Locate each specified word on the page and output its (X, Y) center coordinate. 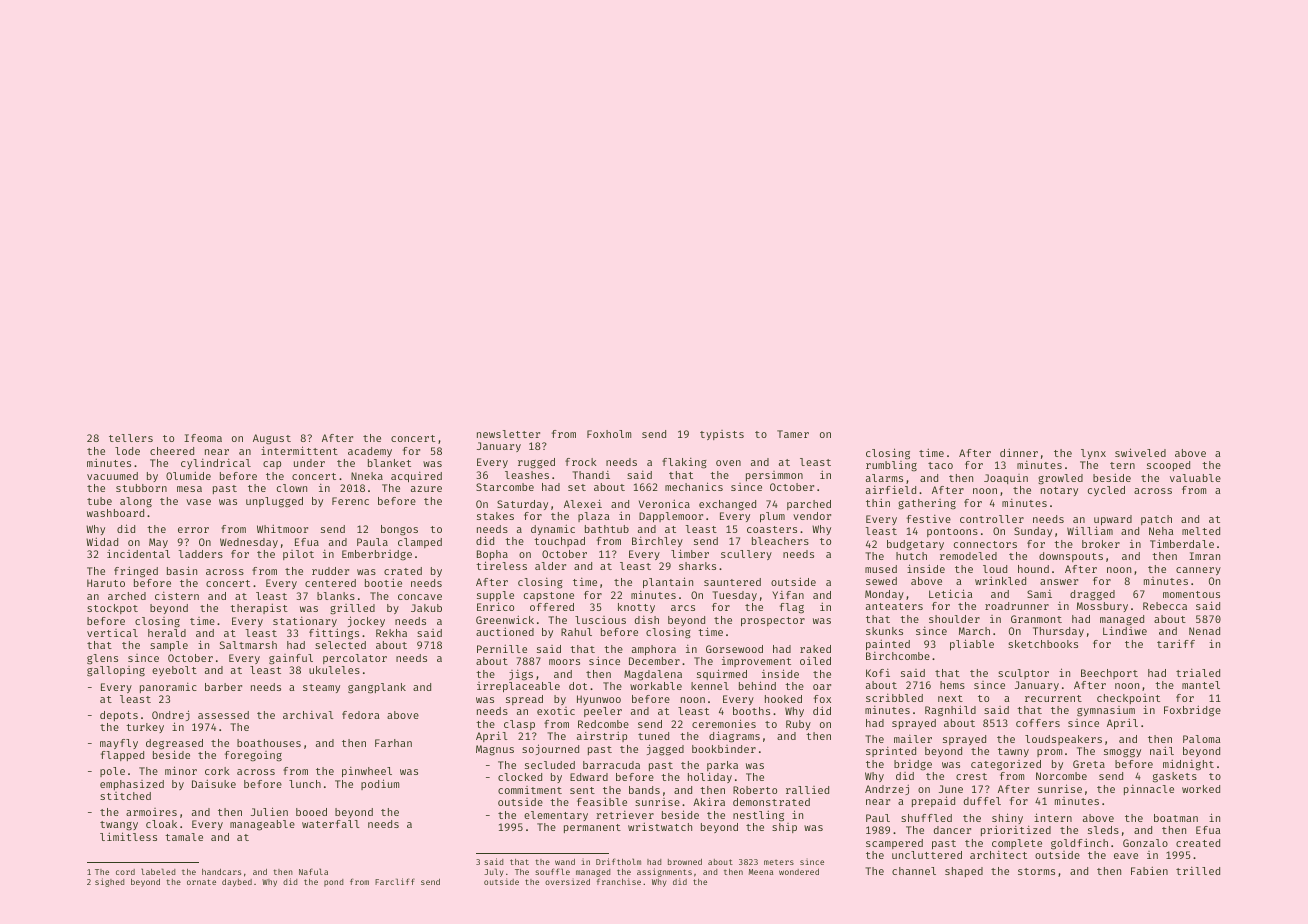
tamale (184, 837)
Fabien (1149, 870)
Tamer (793, 434)
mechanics (694, 486)
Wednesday (249, 543)
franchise (619, 881)
